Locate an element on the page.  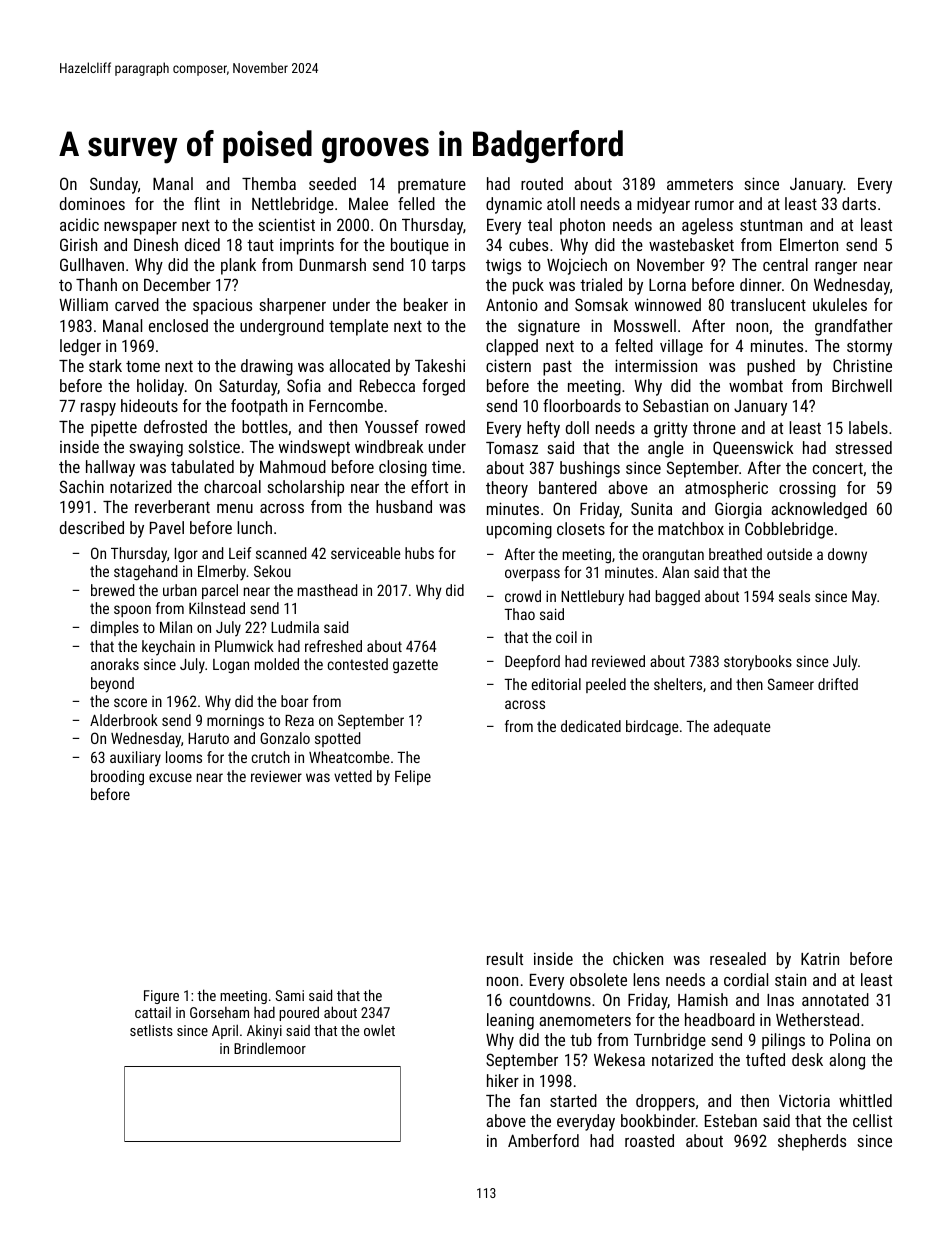
drifted is located at coordinates (838, 684).
